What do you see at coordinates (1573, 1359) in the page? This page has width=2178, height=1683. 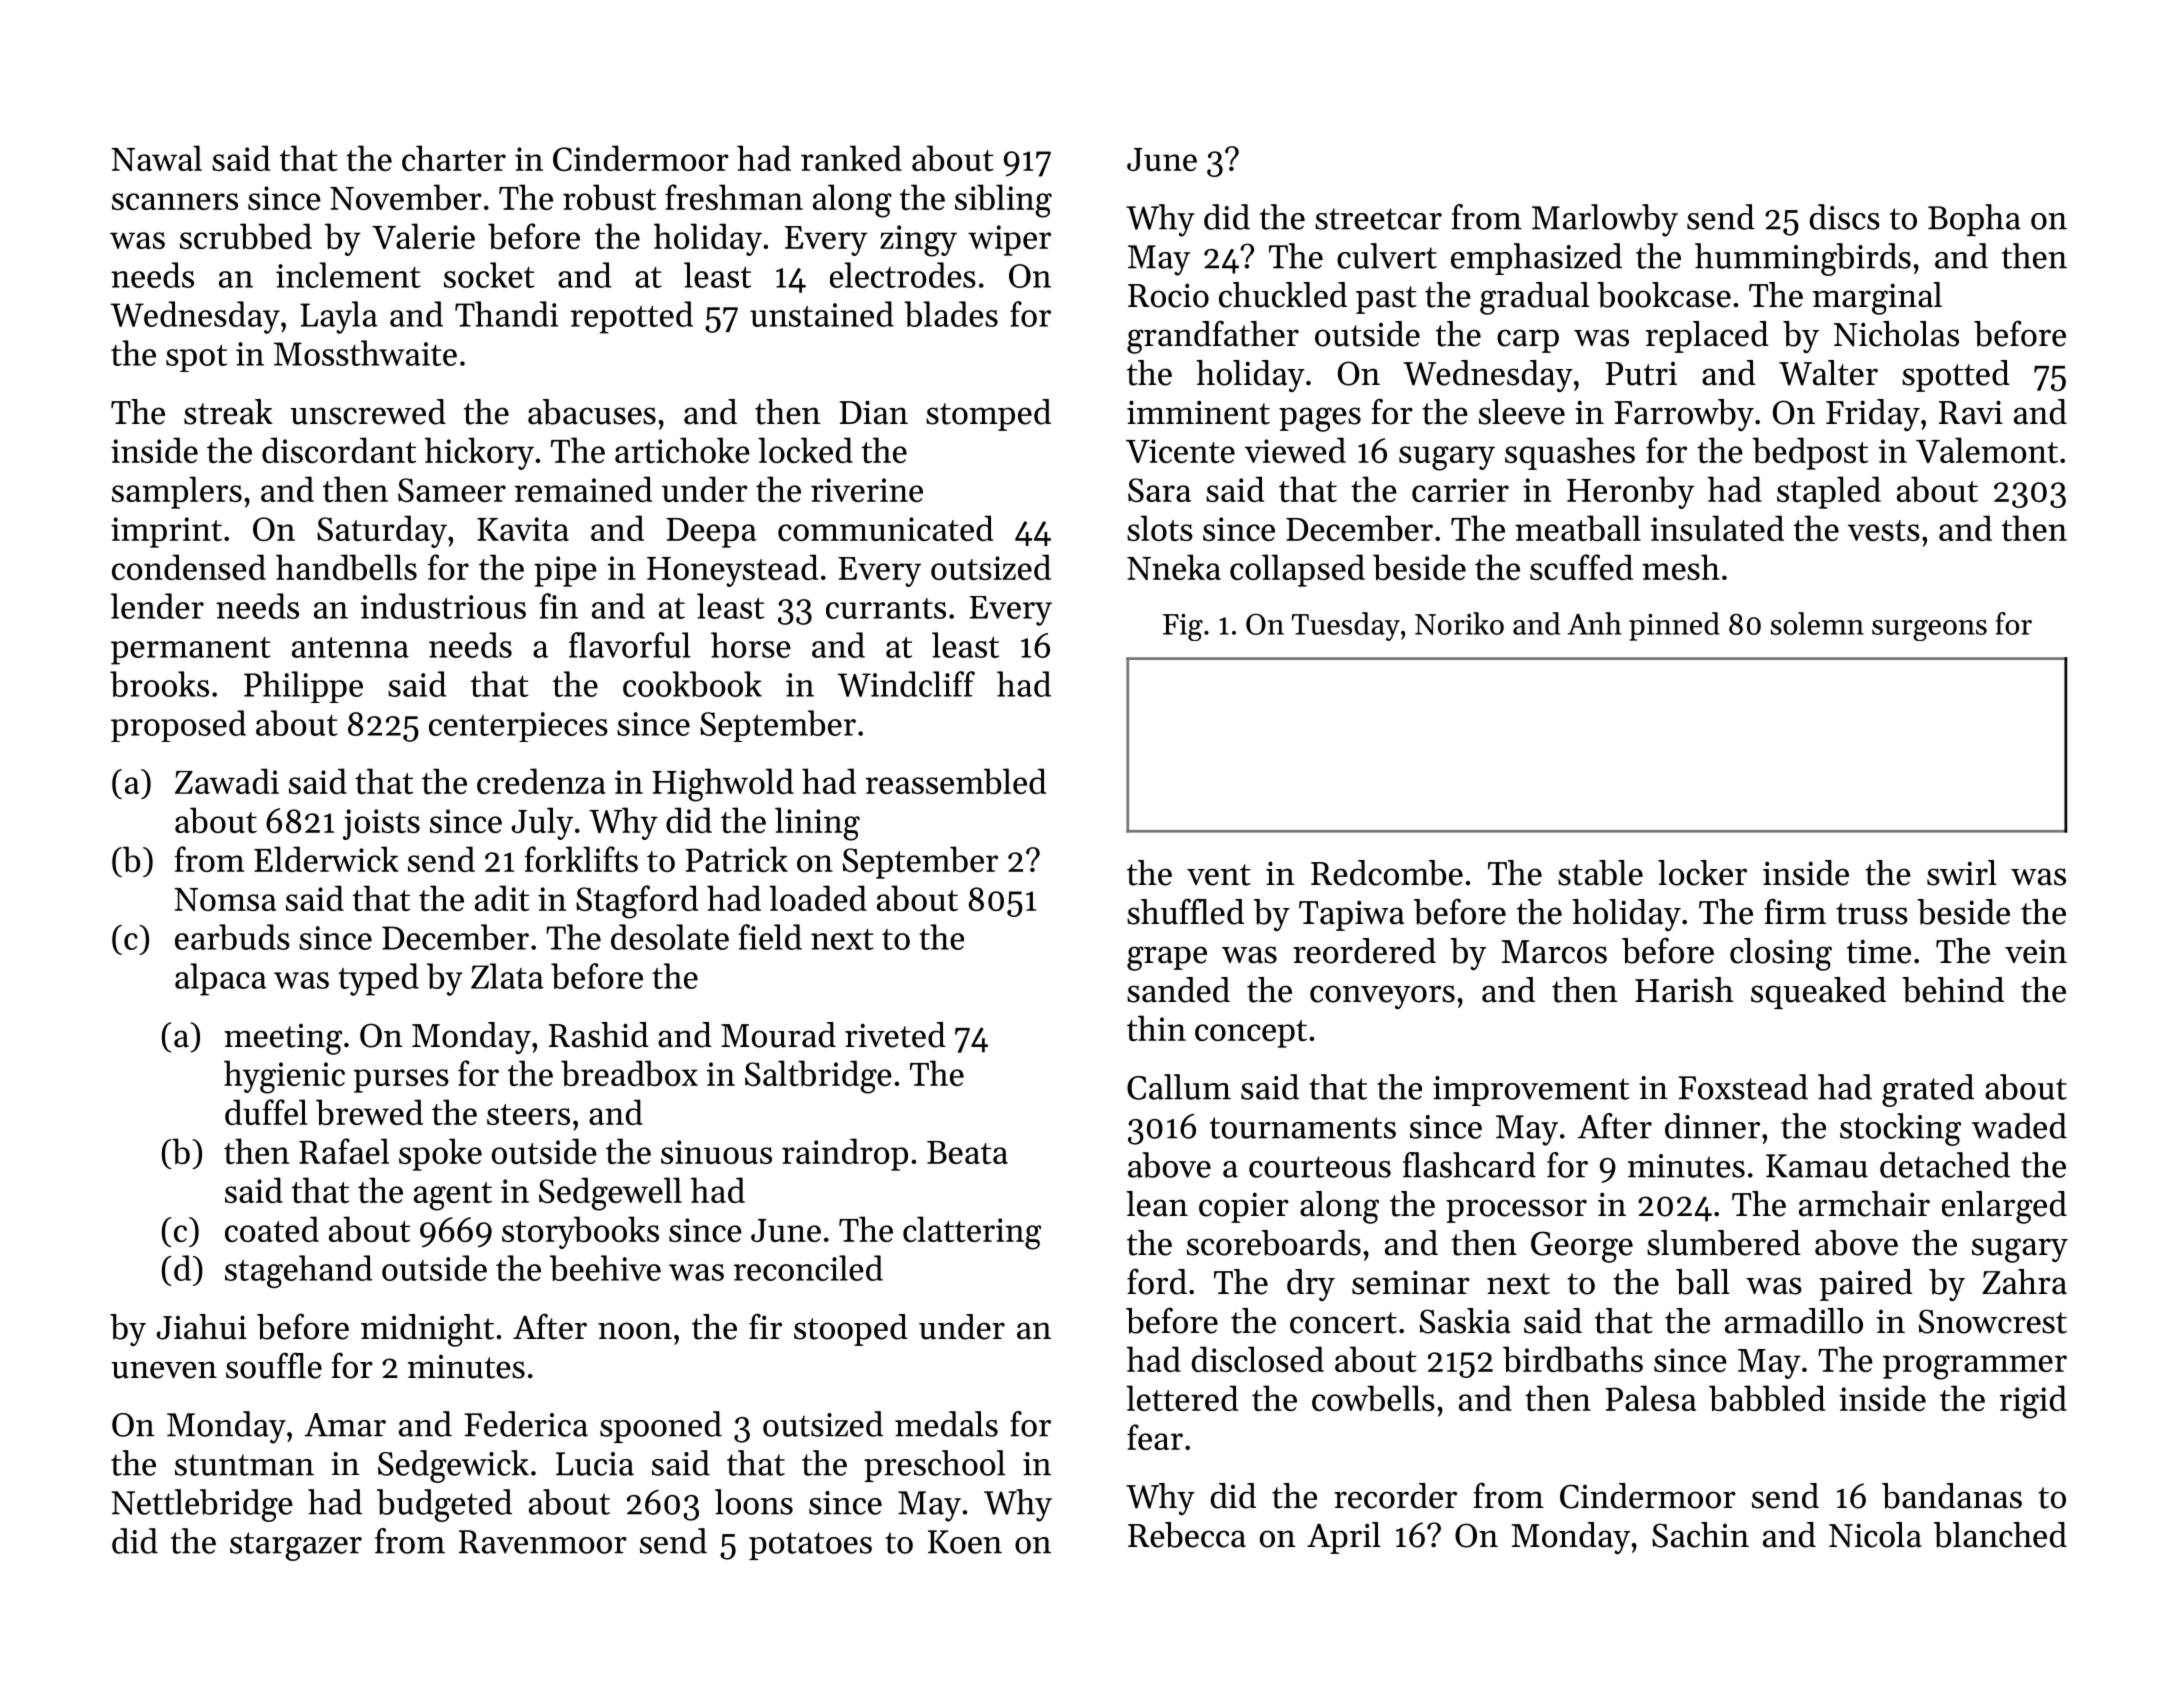 I see `birdbaths` at bounding box center [1573, 1359].
